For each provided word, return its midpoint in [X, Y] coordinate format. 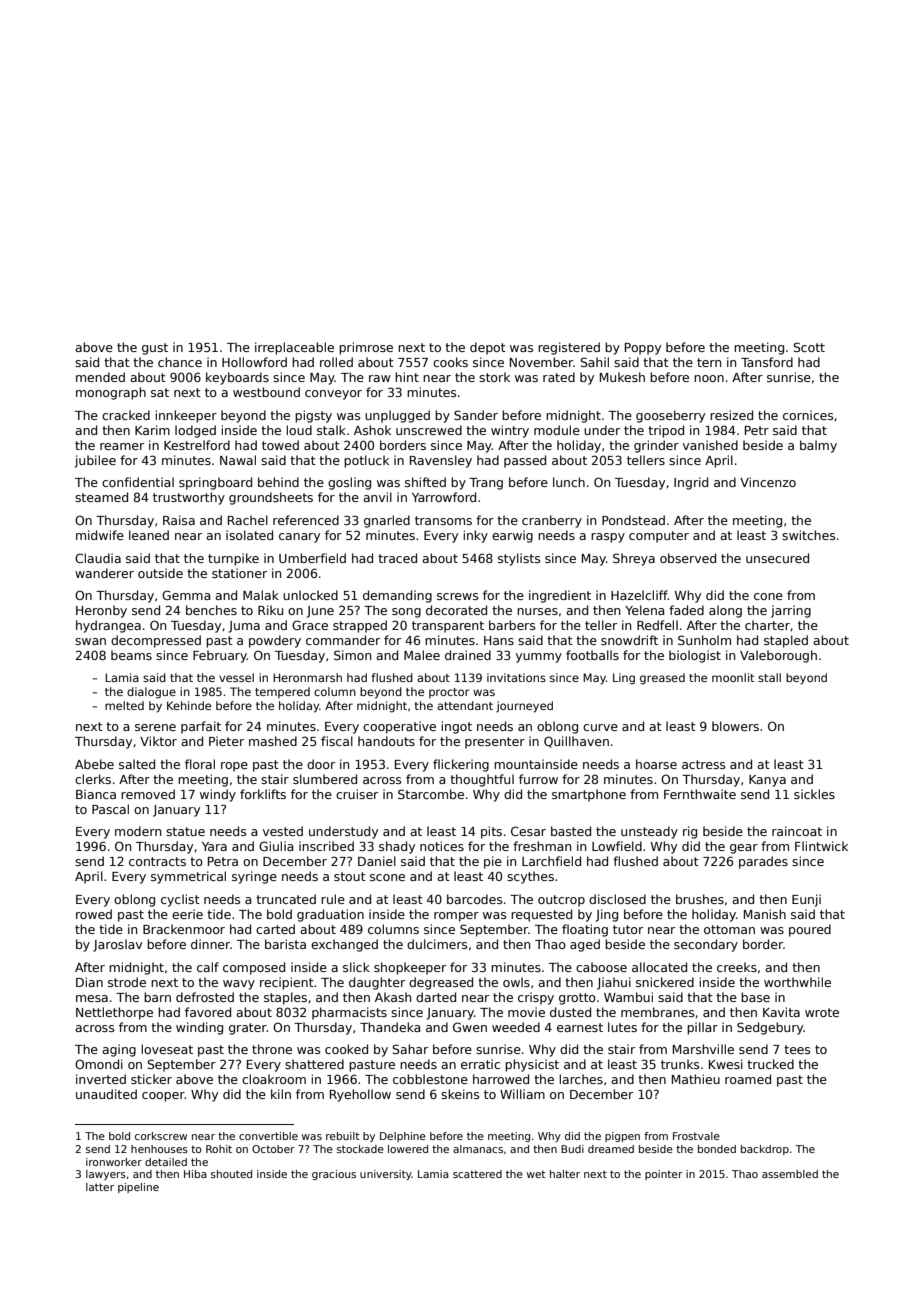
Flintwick [821, 846]
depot [488, 348]
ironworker [114, 1162]
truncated [286, 899]
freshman [542, 846]
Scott [809, 347]
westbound [266, 392]
